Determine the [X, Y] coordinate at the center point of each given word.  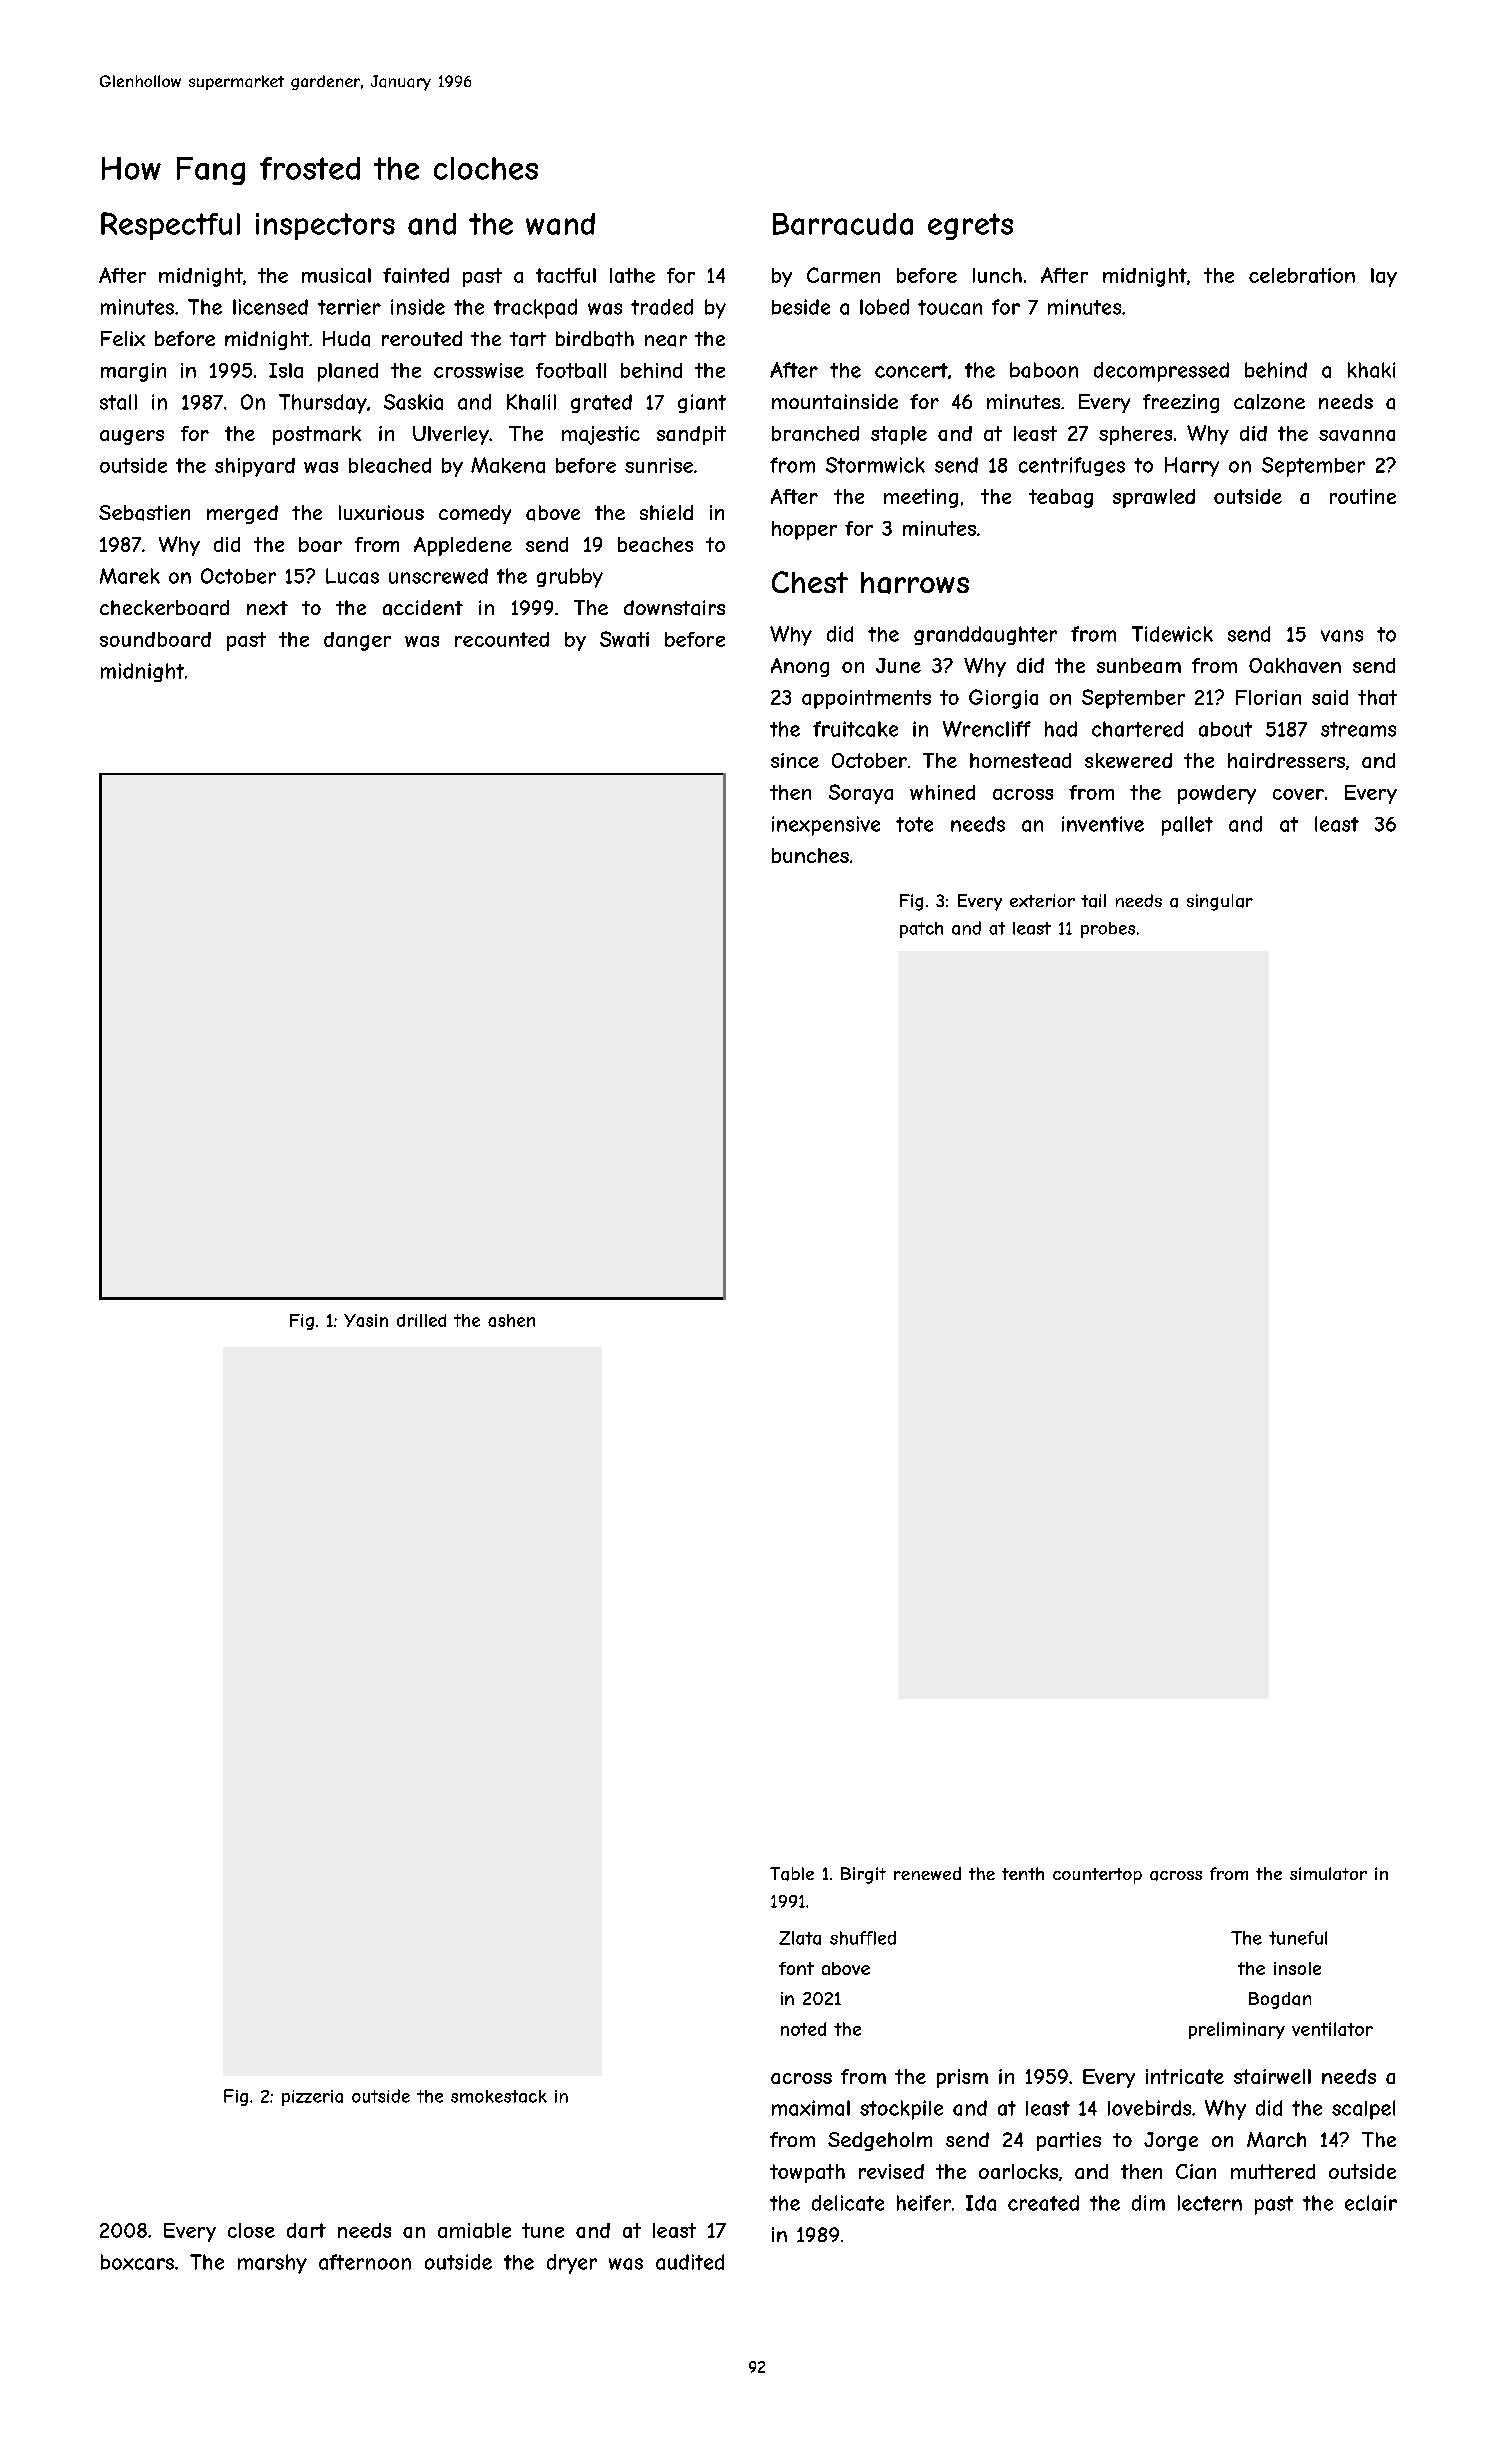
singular [1220, 902]
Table [792, 1874]
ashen [511, 1320]
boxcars [137, 2262]
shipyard [255, 467]
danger [357, 641]
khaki [1371, 370]
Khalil [531, 402]
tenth [1023, 1873]
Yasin [366, 1320]
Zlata [800, 1938]
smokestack [499, 2096]
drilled [421, 1320]
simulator [1328, 1873]
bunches [810, 855]
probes [1108, 930]
